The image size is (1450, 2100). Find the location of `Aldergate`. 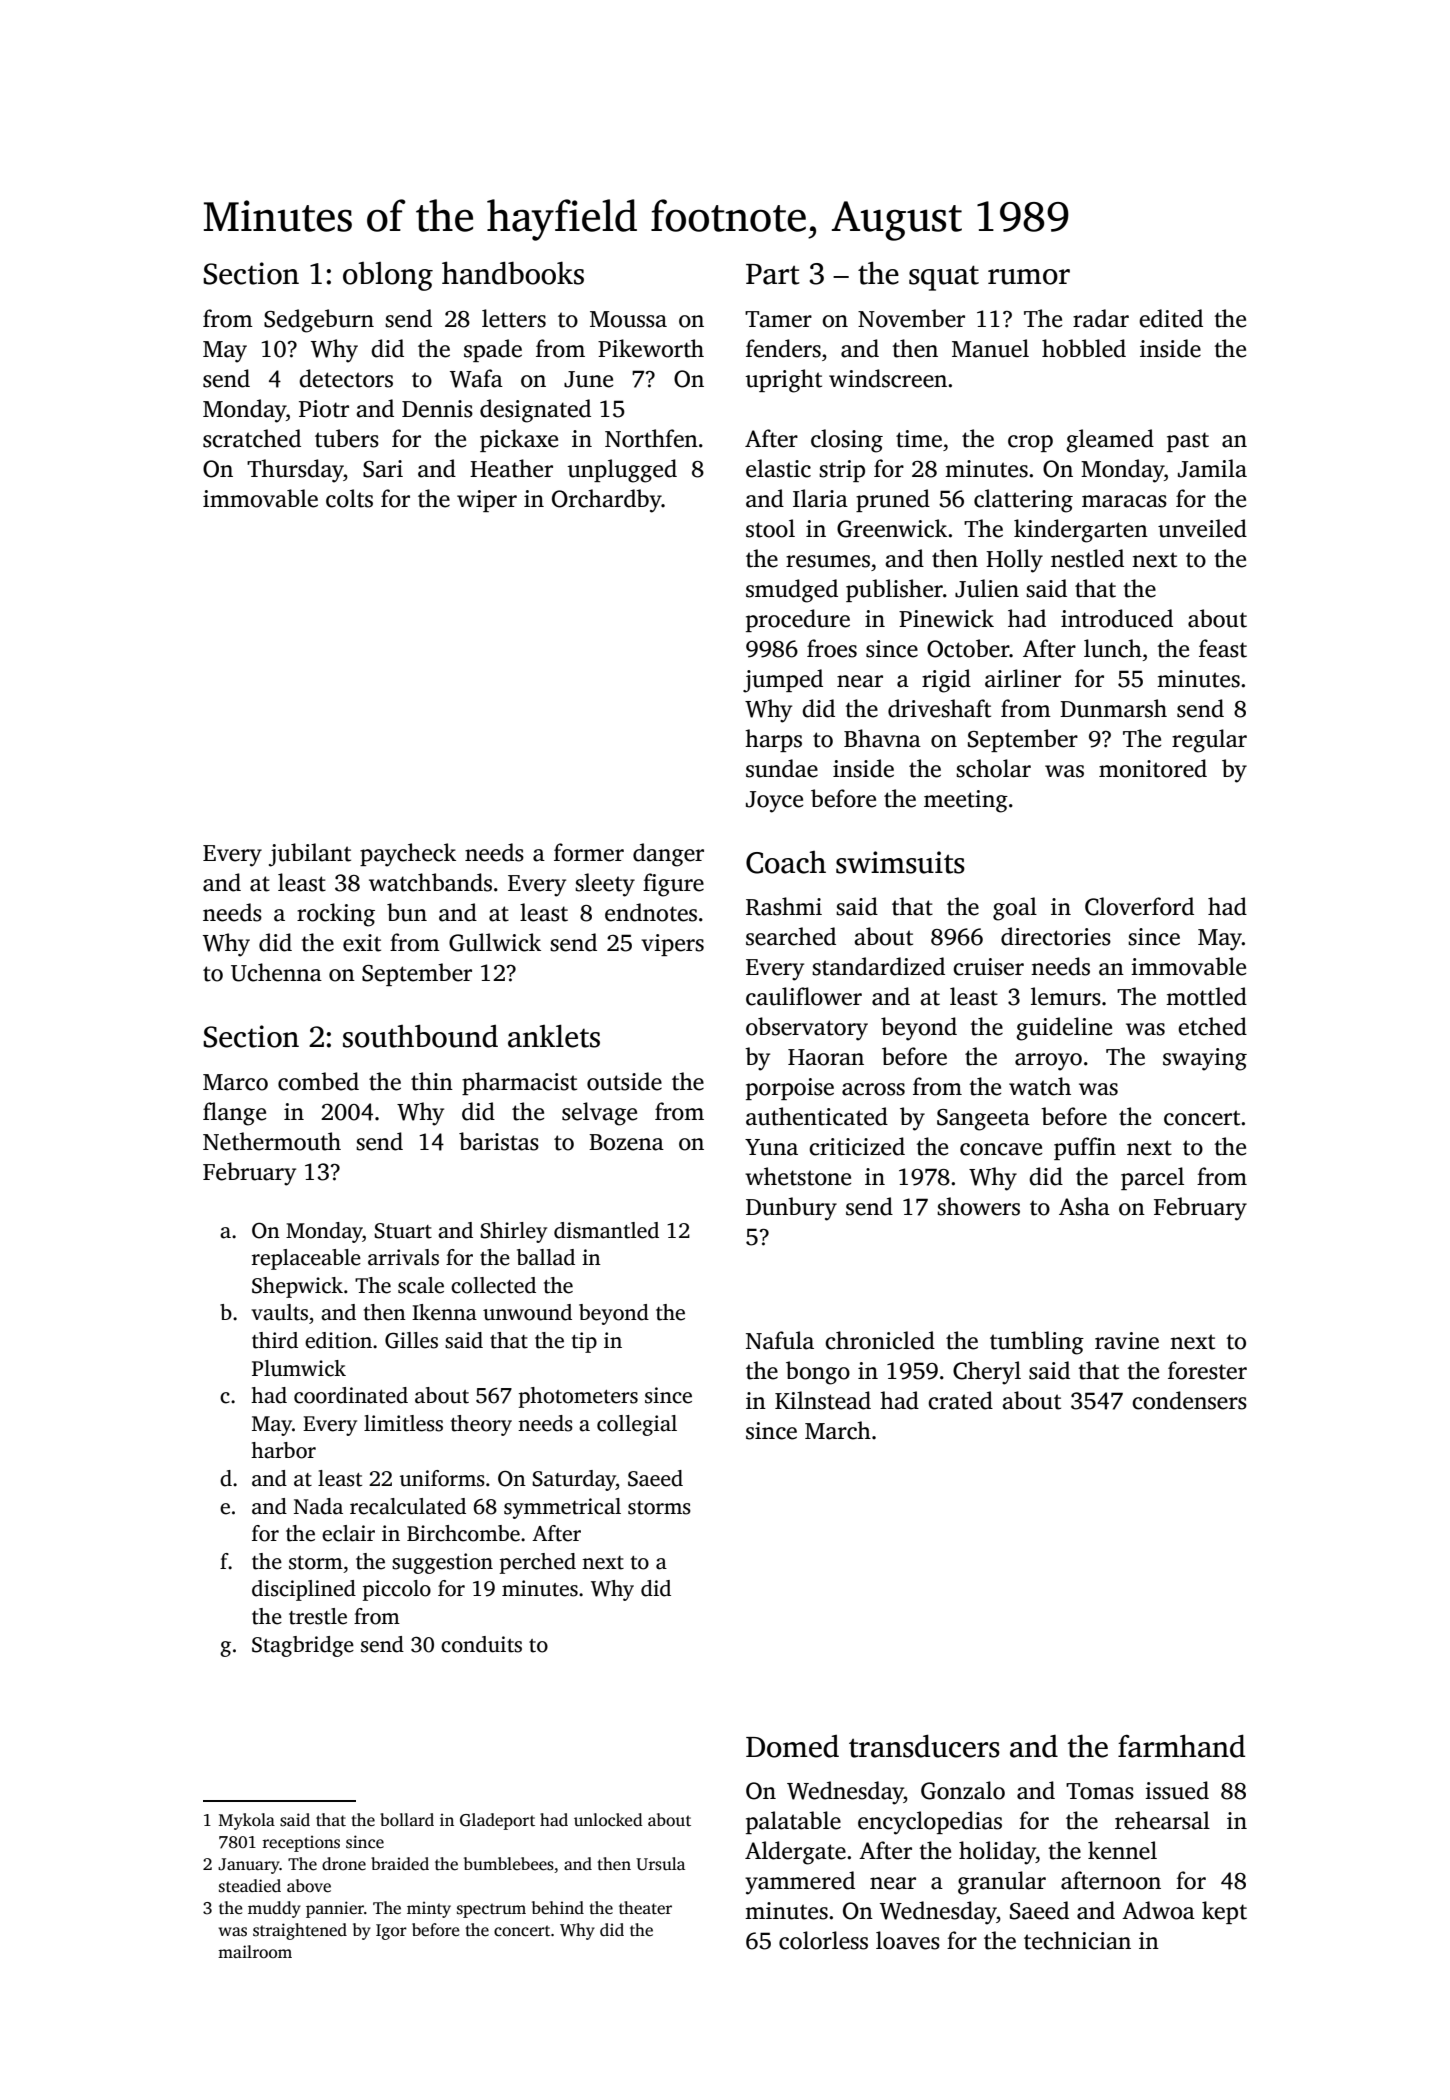

Aldergate is located at coordinates (795, 1853).
